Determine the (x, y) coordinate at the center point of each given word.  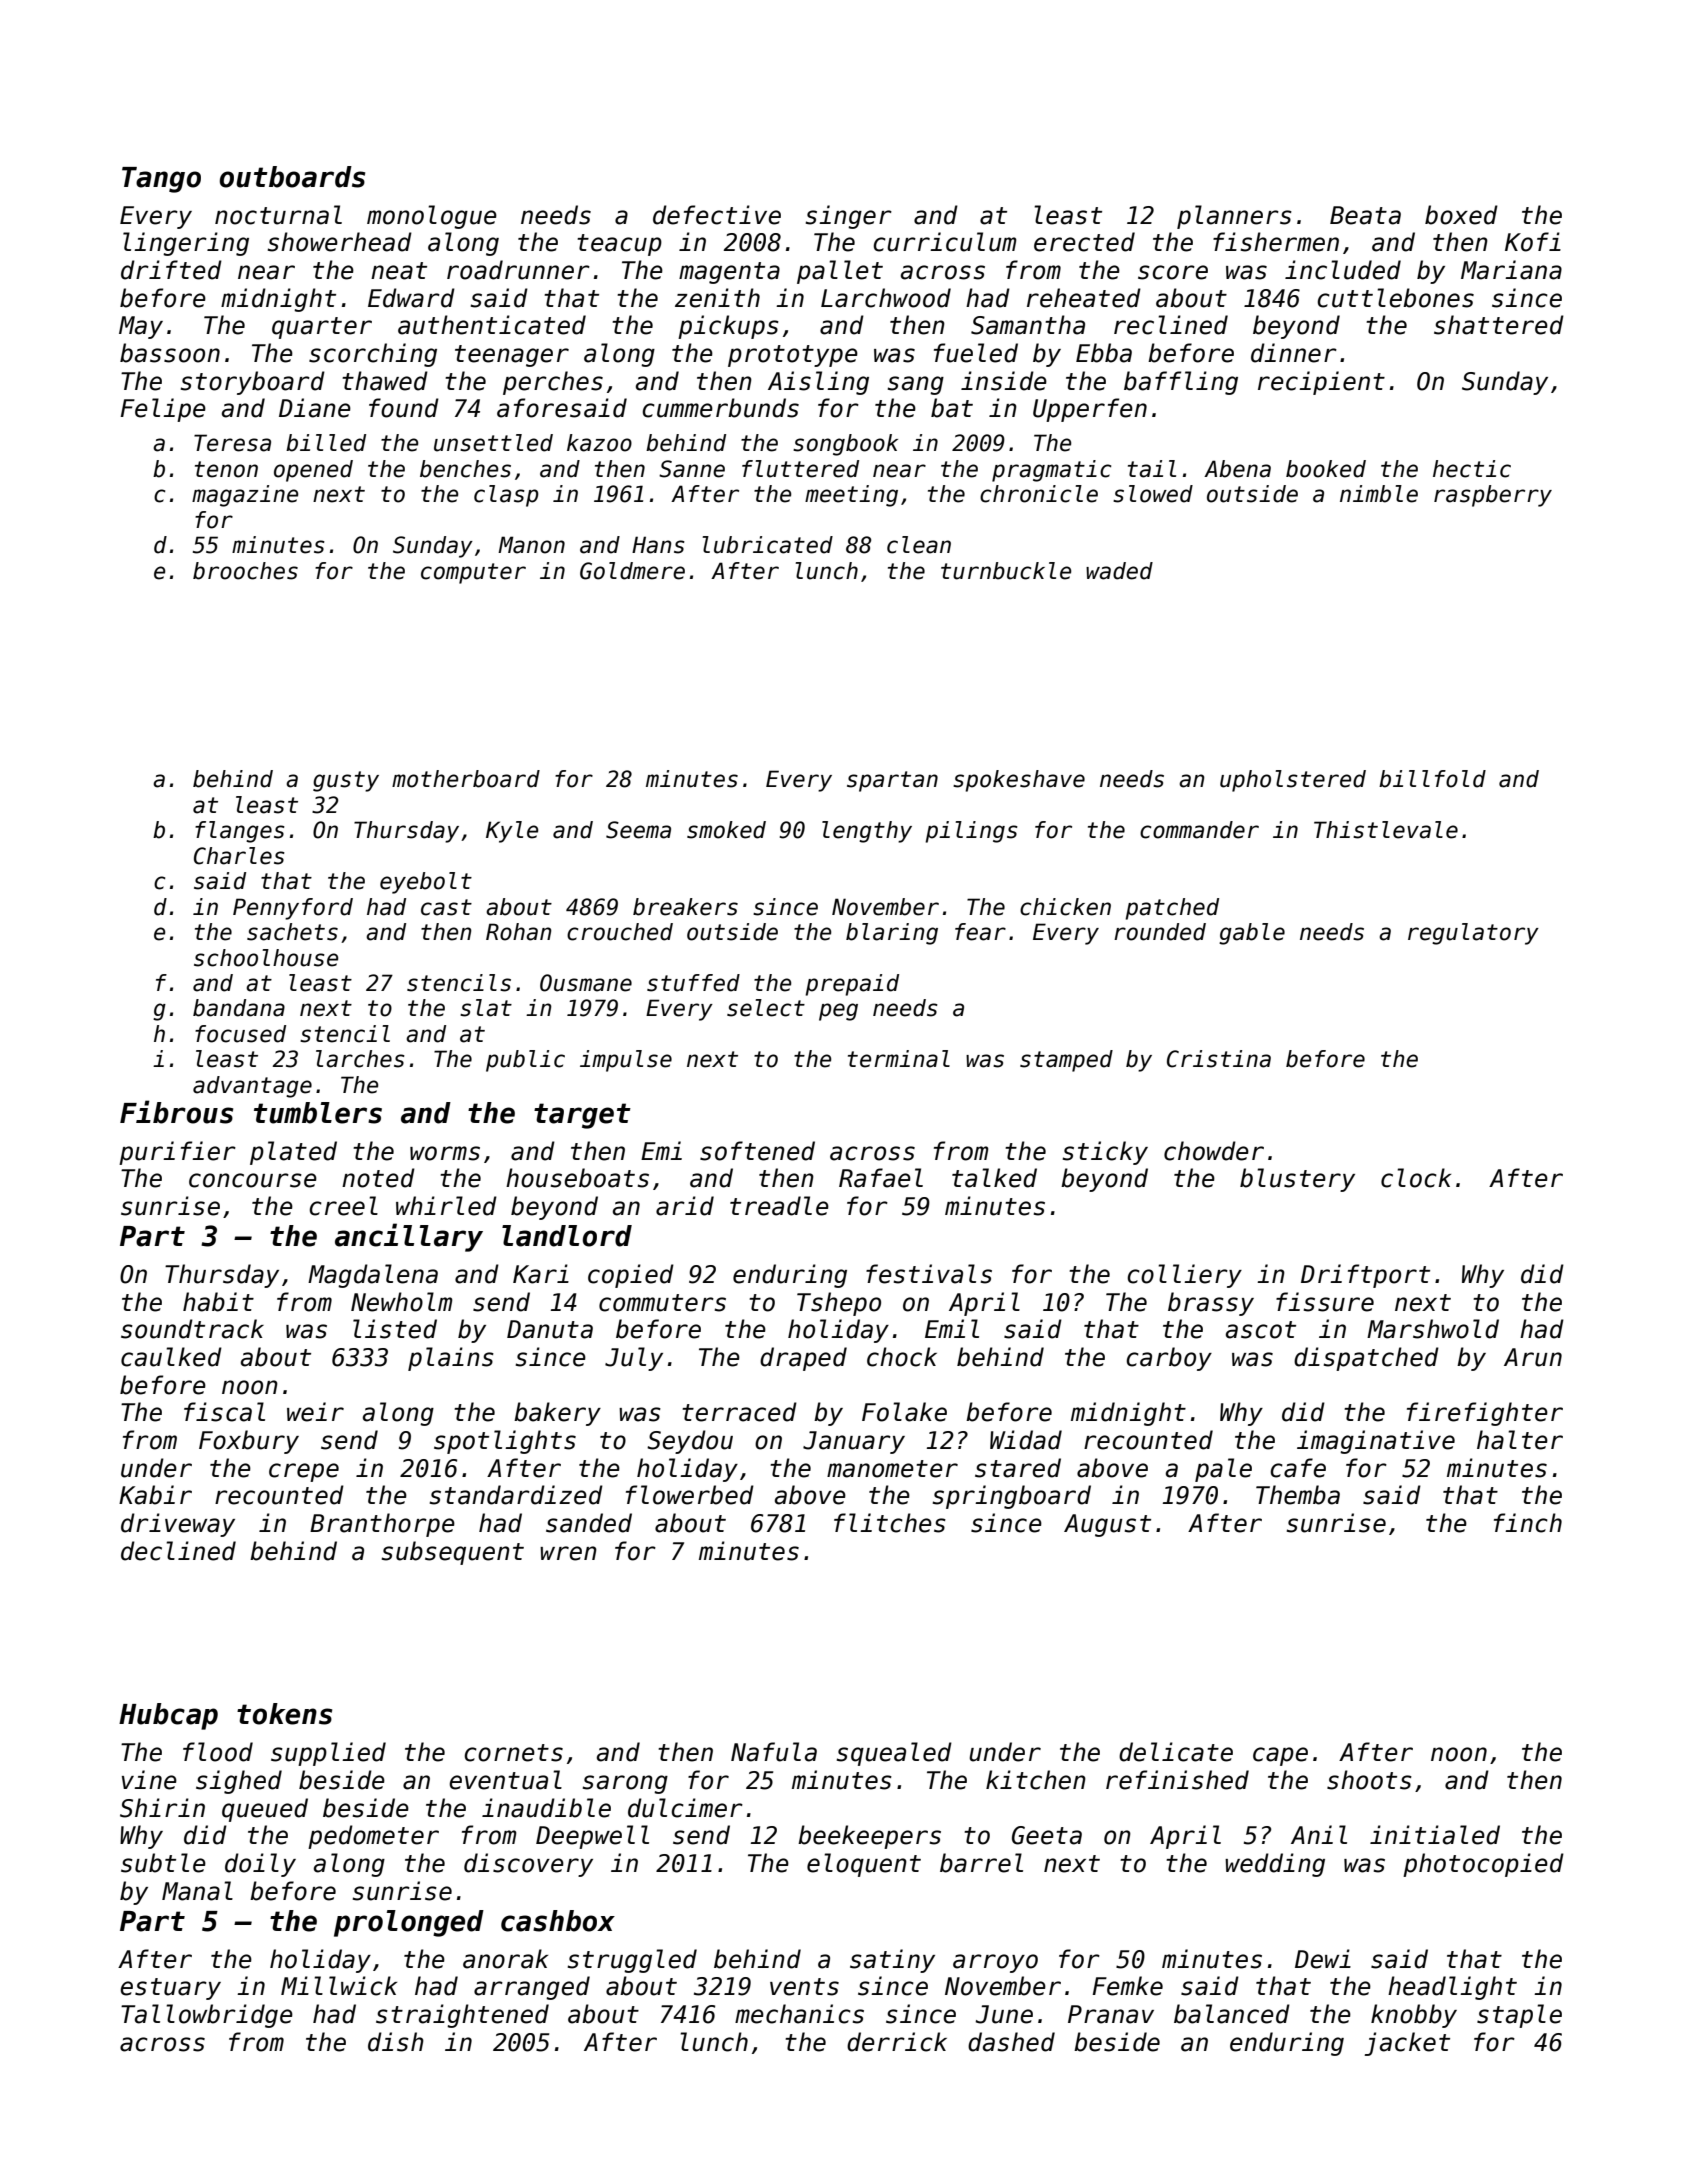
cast (446, 907)
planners (1234, 217)
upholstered (1293, 781)
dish (396, 2042)
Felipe (163, 410)
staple (1519, 2016)
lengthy (867, 832)
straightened (462, 2016)
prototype (793, 356)
